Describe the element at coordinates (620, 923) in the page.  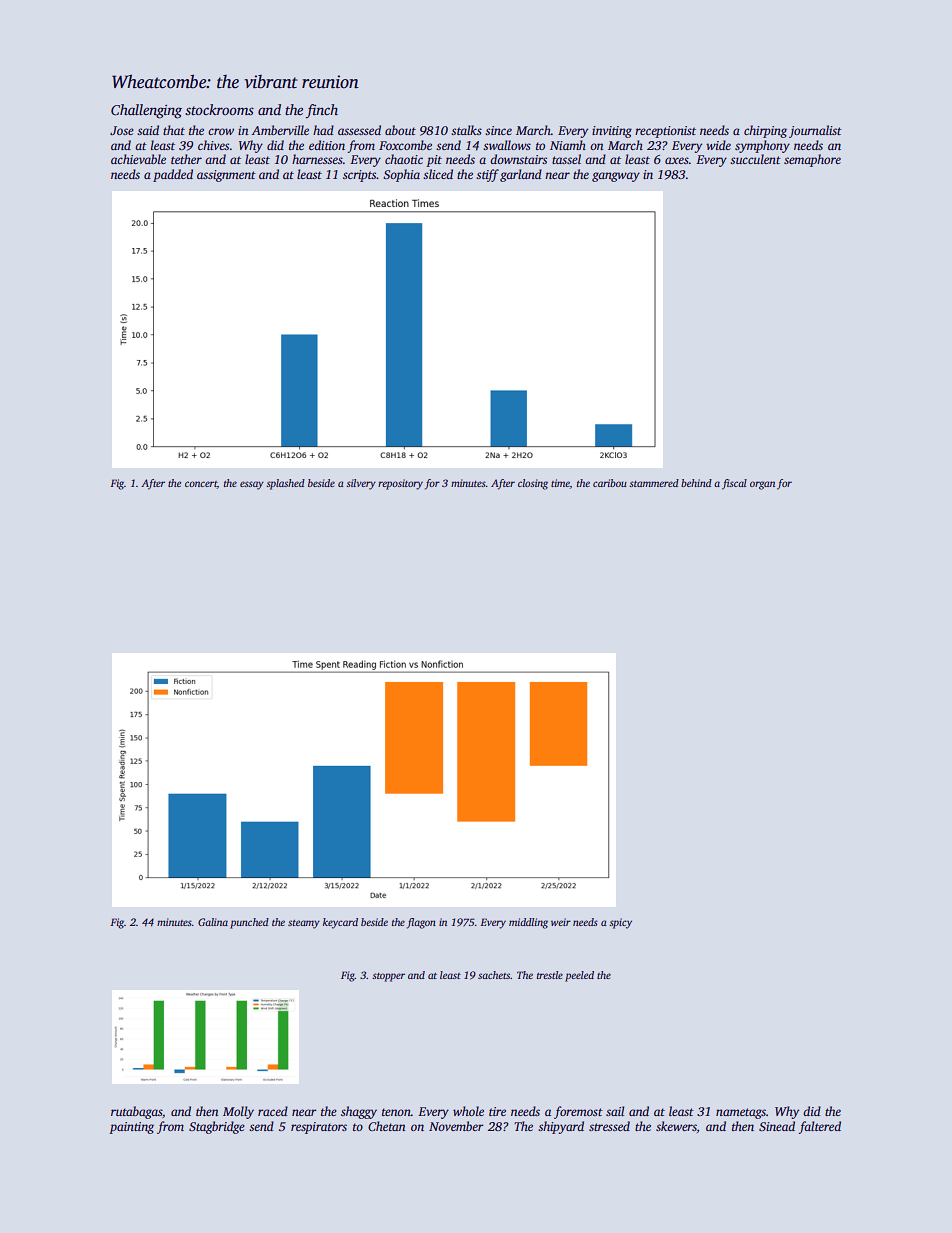
I see `spicy` at that location.
